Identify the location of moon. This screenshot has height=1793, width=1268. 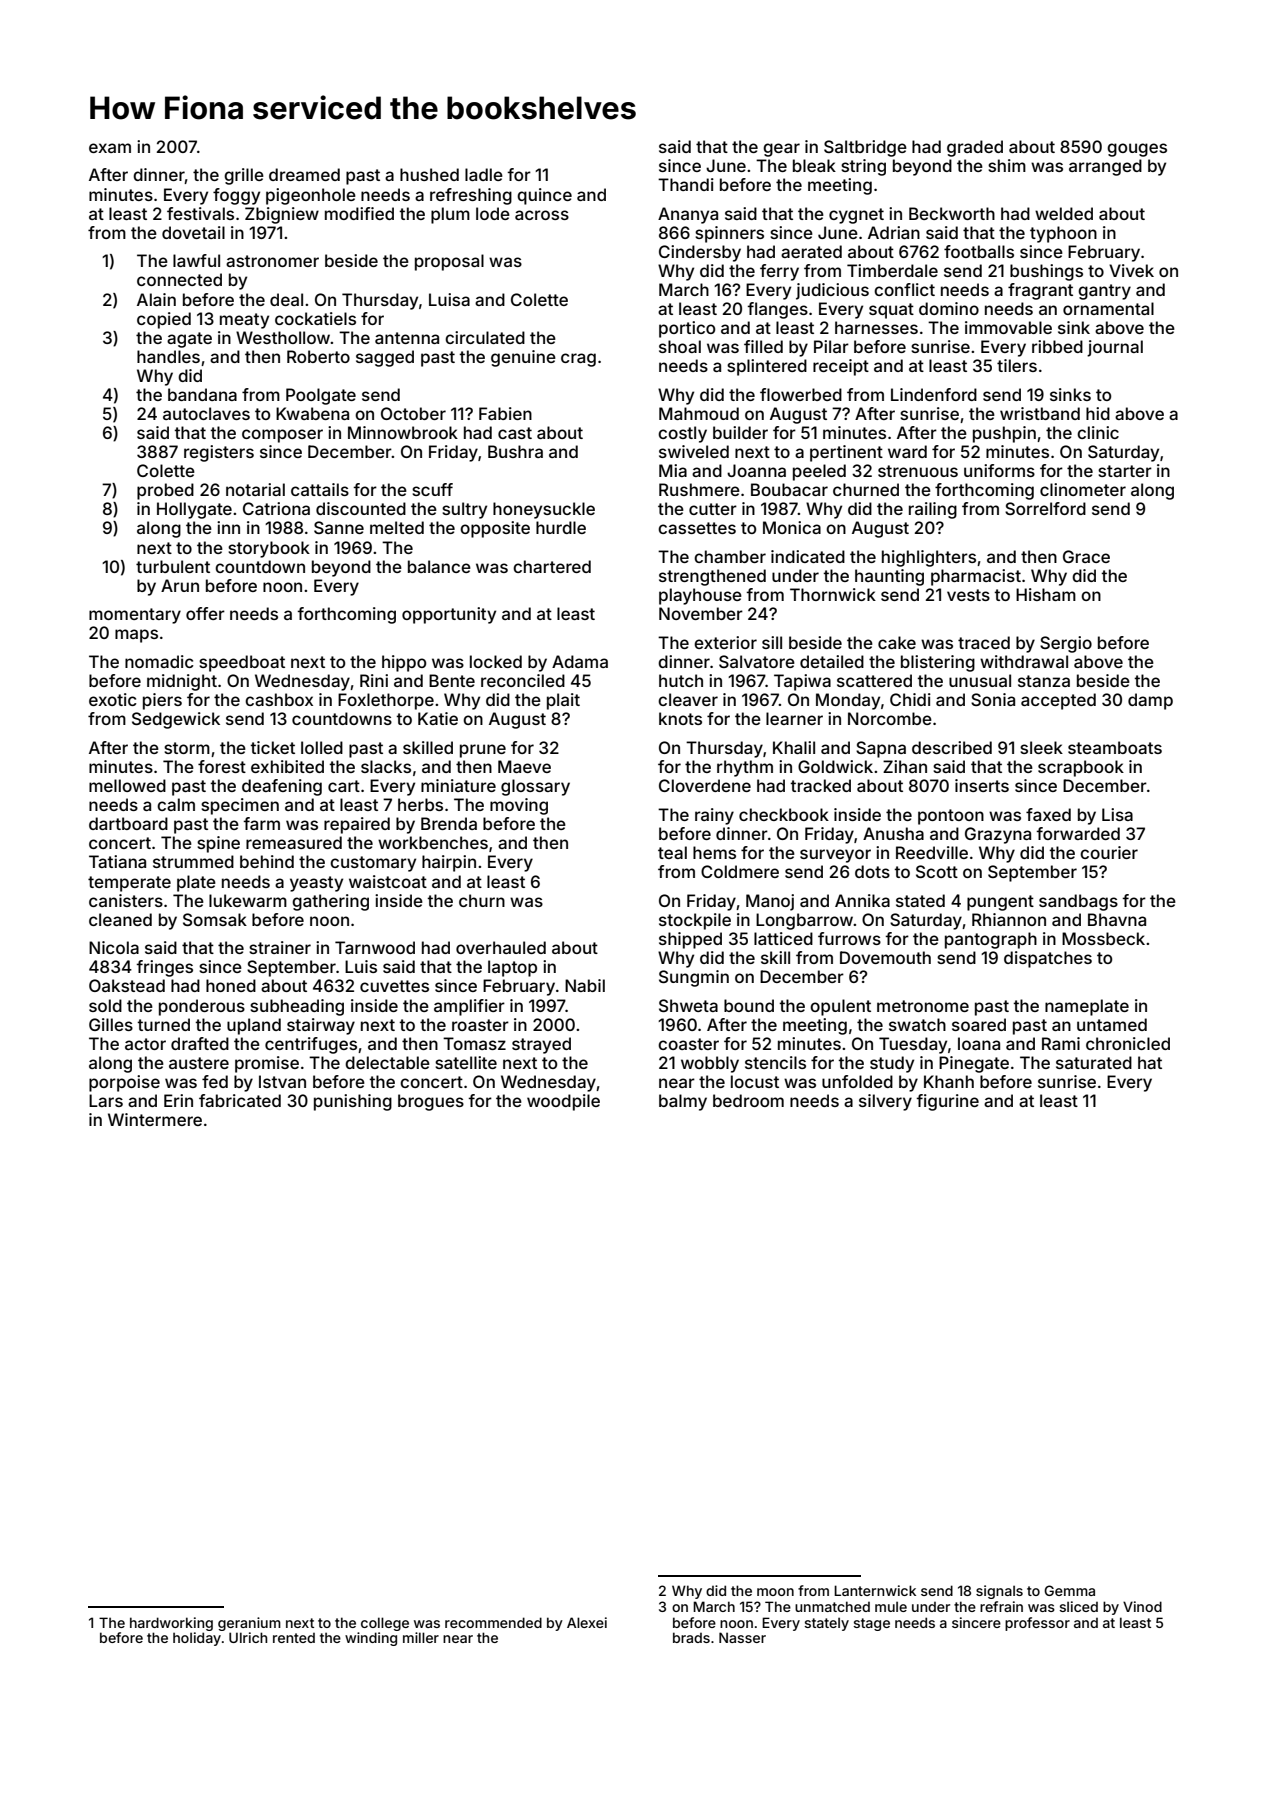
(775, 1592).
